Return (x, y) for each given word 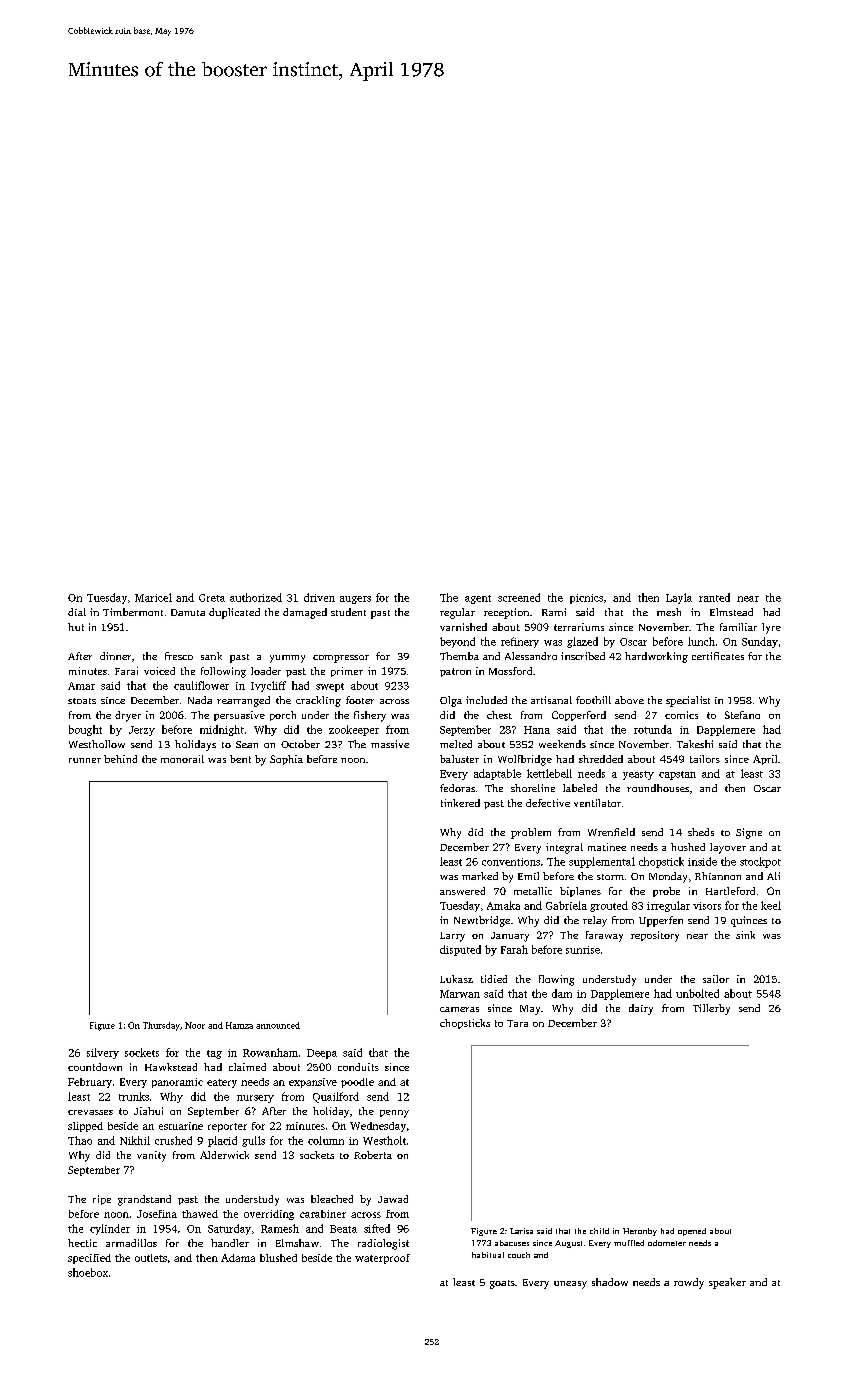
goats (502, 1284)
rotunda (653, 729)
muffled (629, 1243)
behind (120, 759)
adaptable (497, 774)
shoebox (88, 1272)
